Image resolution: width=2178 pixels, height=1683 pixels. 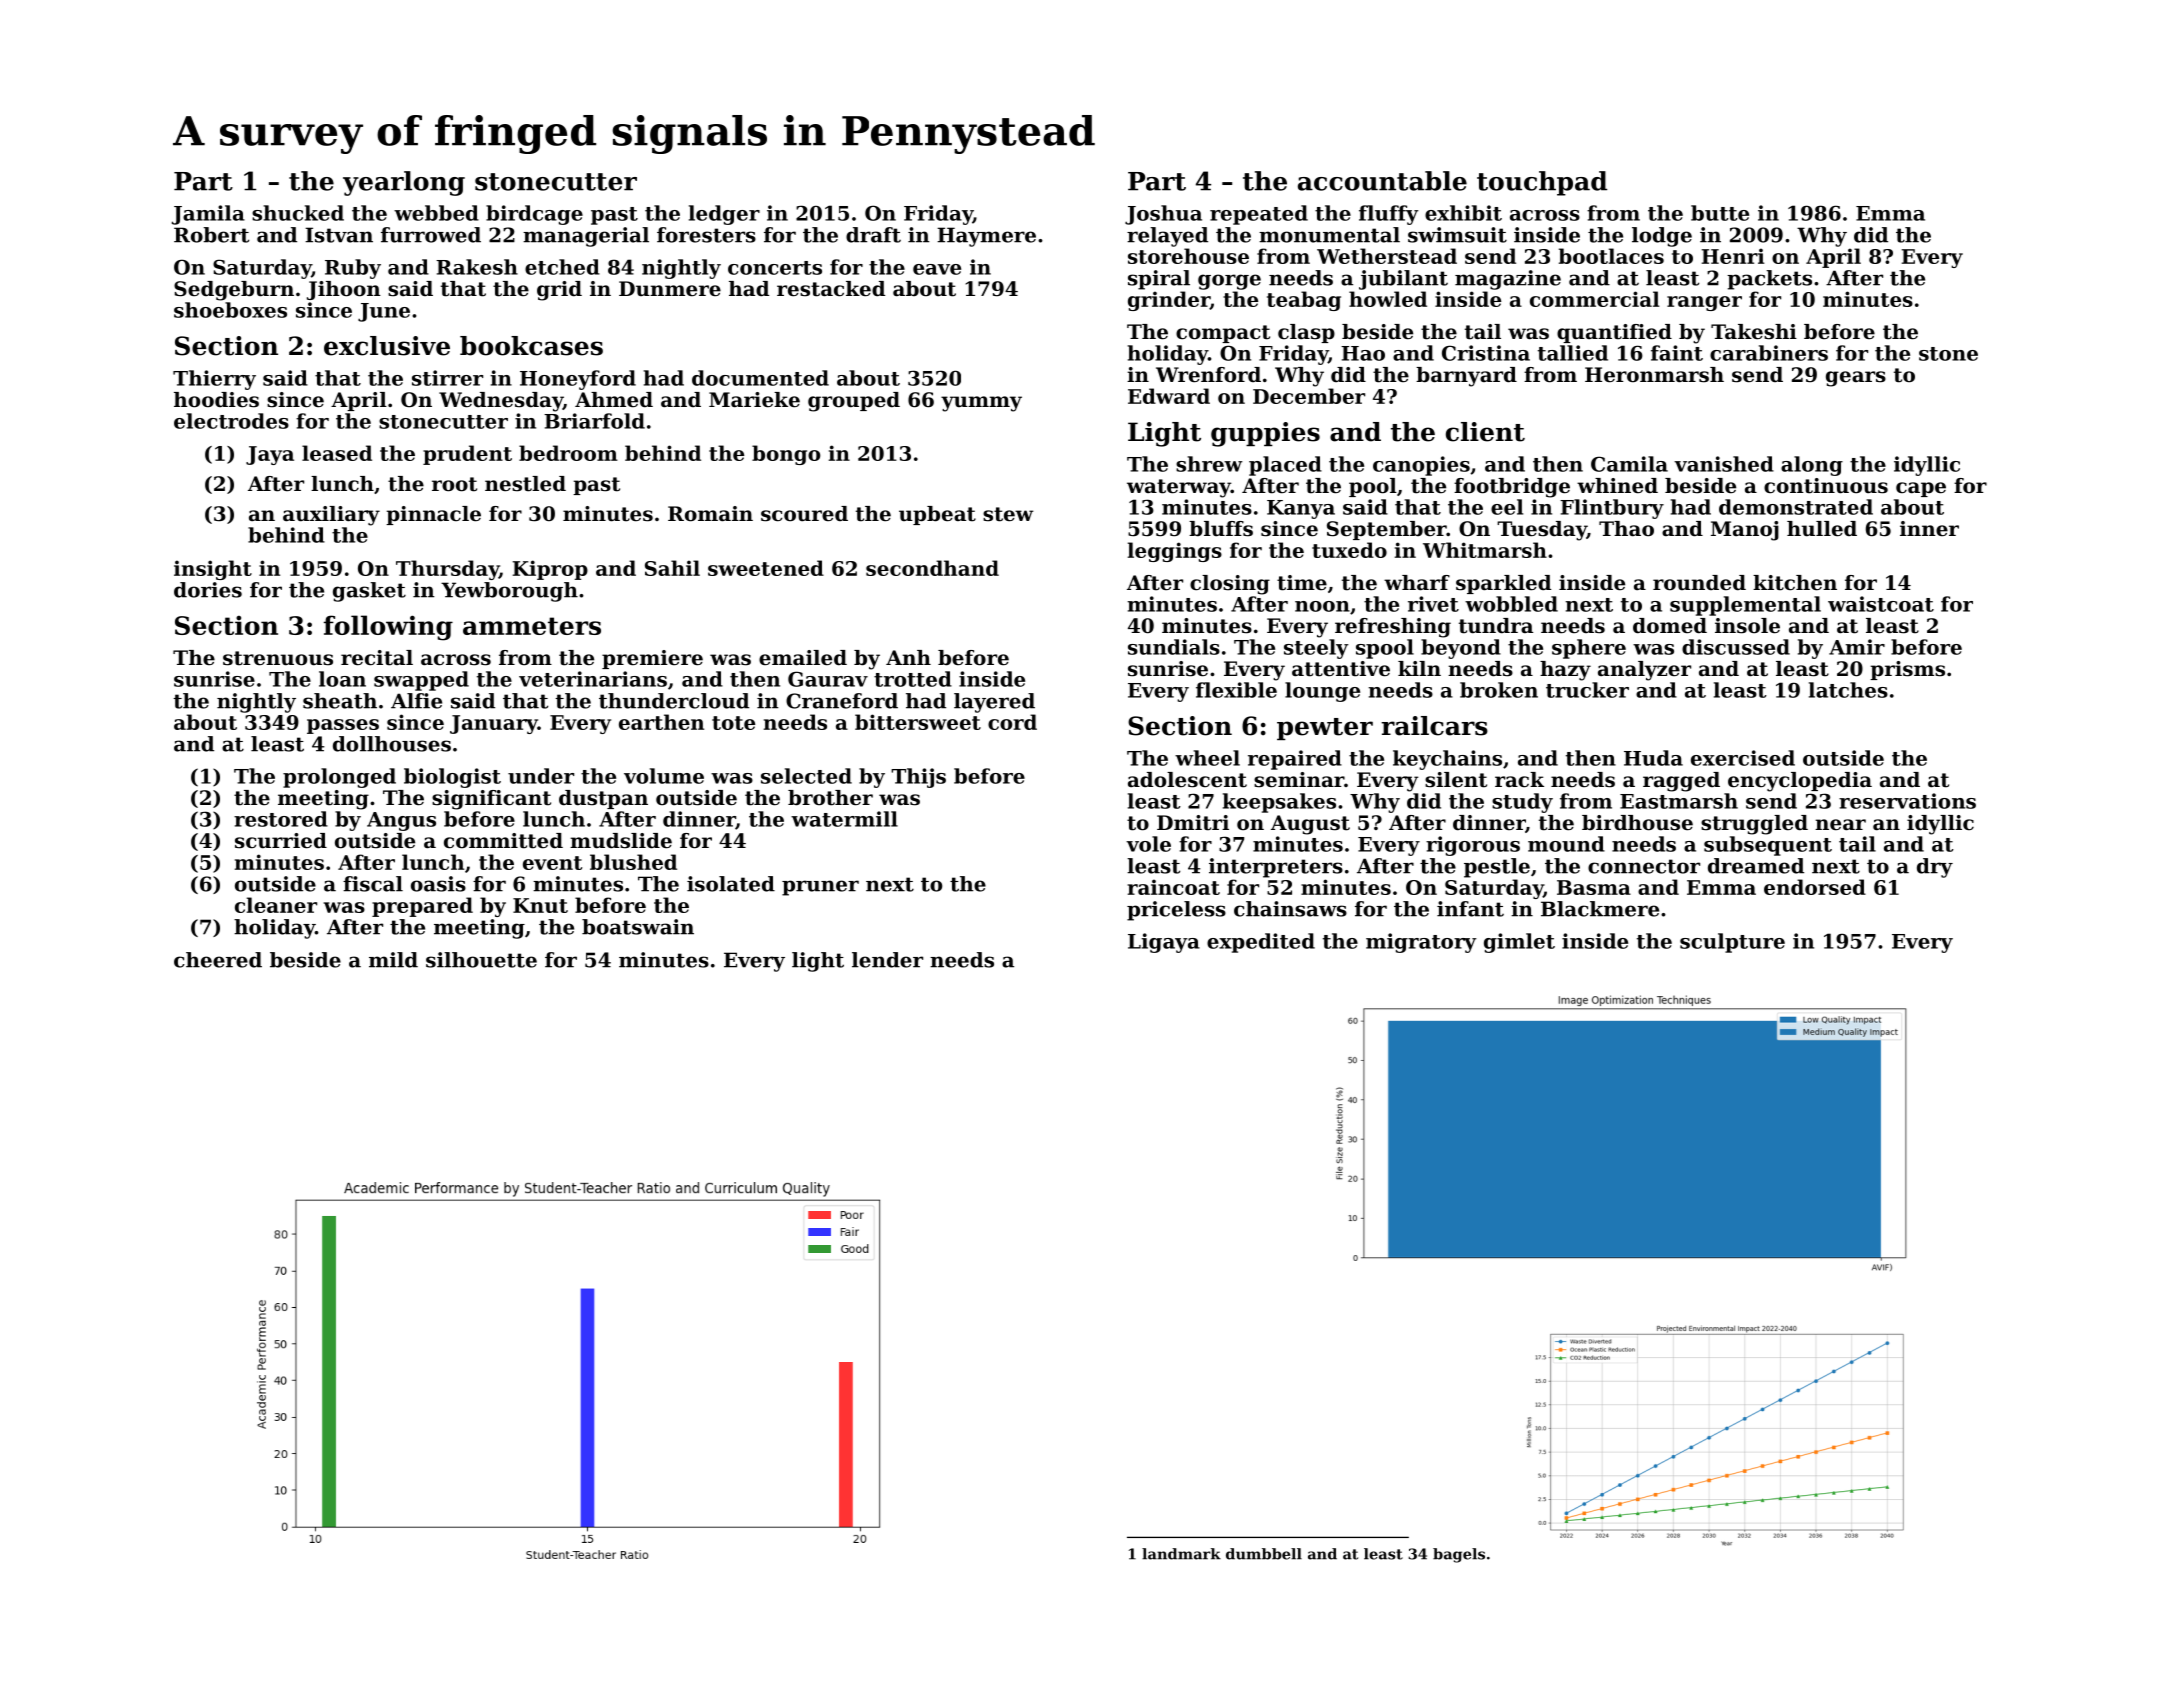 I want to click on pruner, so click(x=820, y=888).
